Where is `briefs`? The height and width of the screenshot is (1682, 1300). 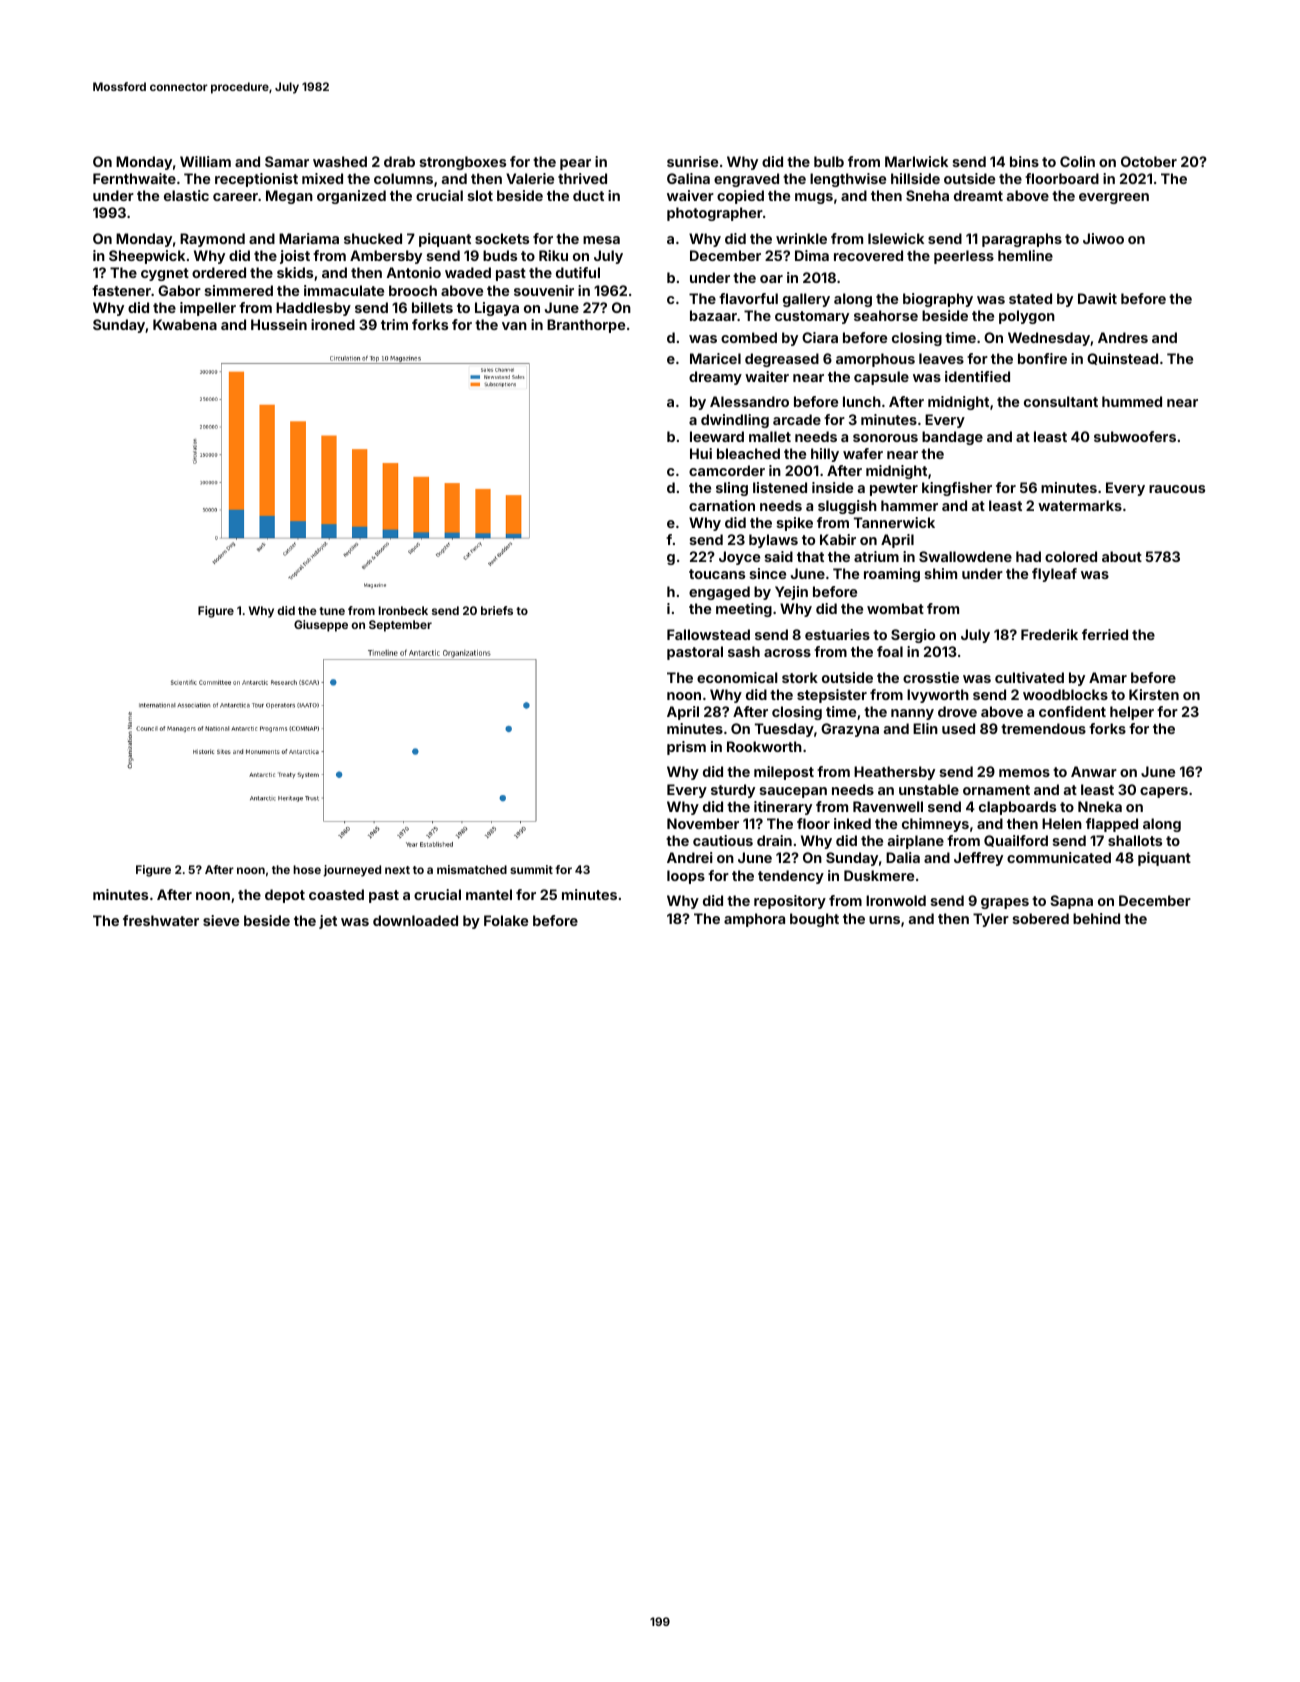
briefs is located at coordinates (497, 610).
